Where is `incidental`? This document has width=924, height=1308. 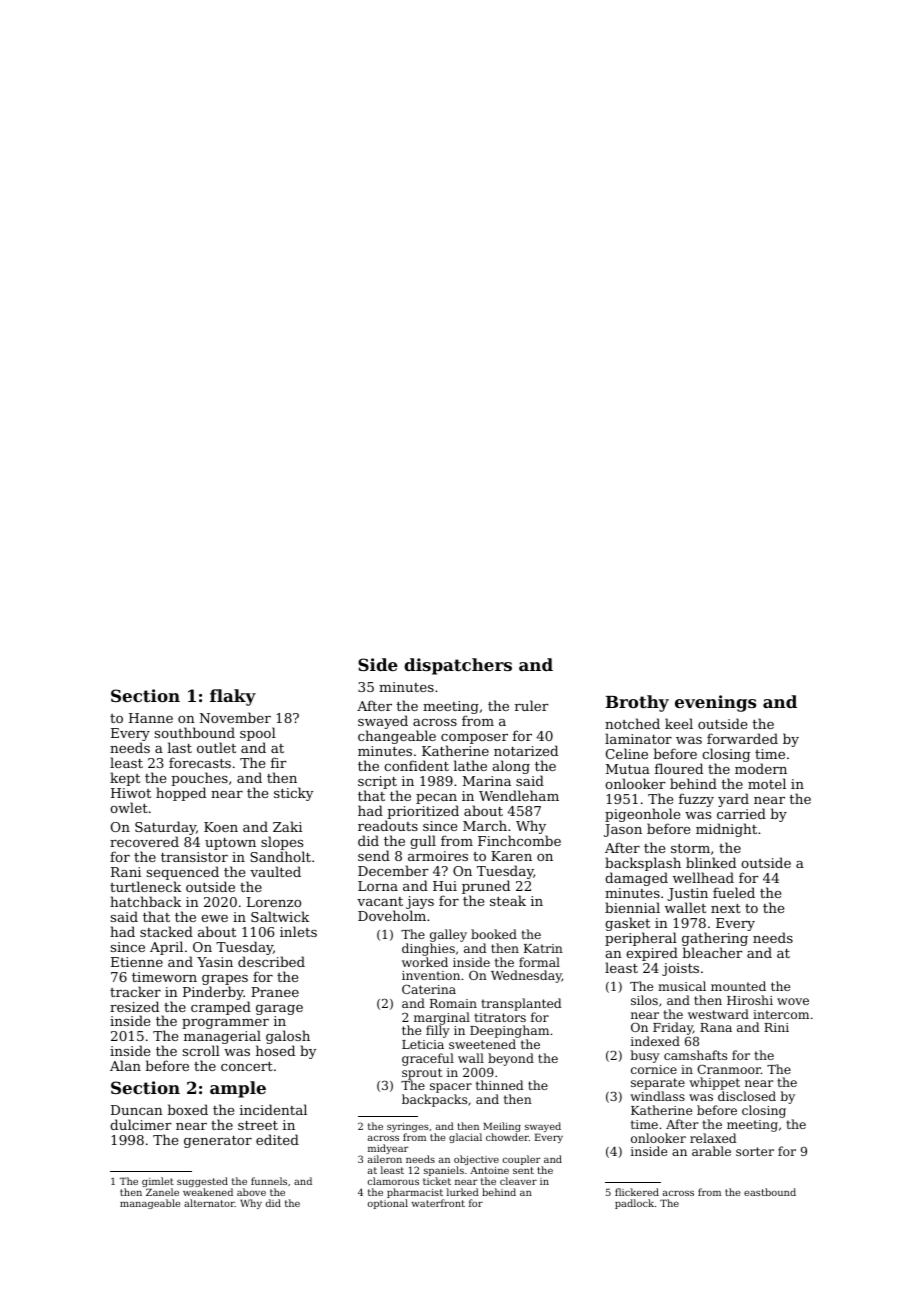
incidental is located at coordinates (273, 1109).
